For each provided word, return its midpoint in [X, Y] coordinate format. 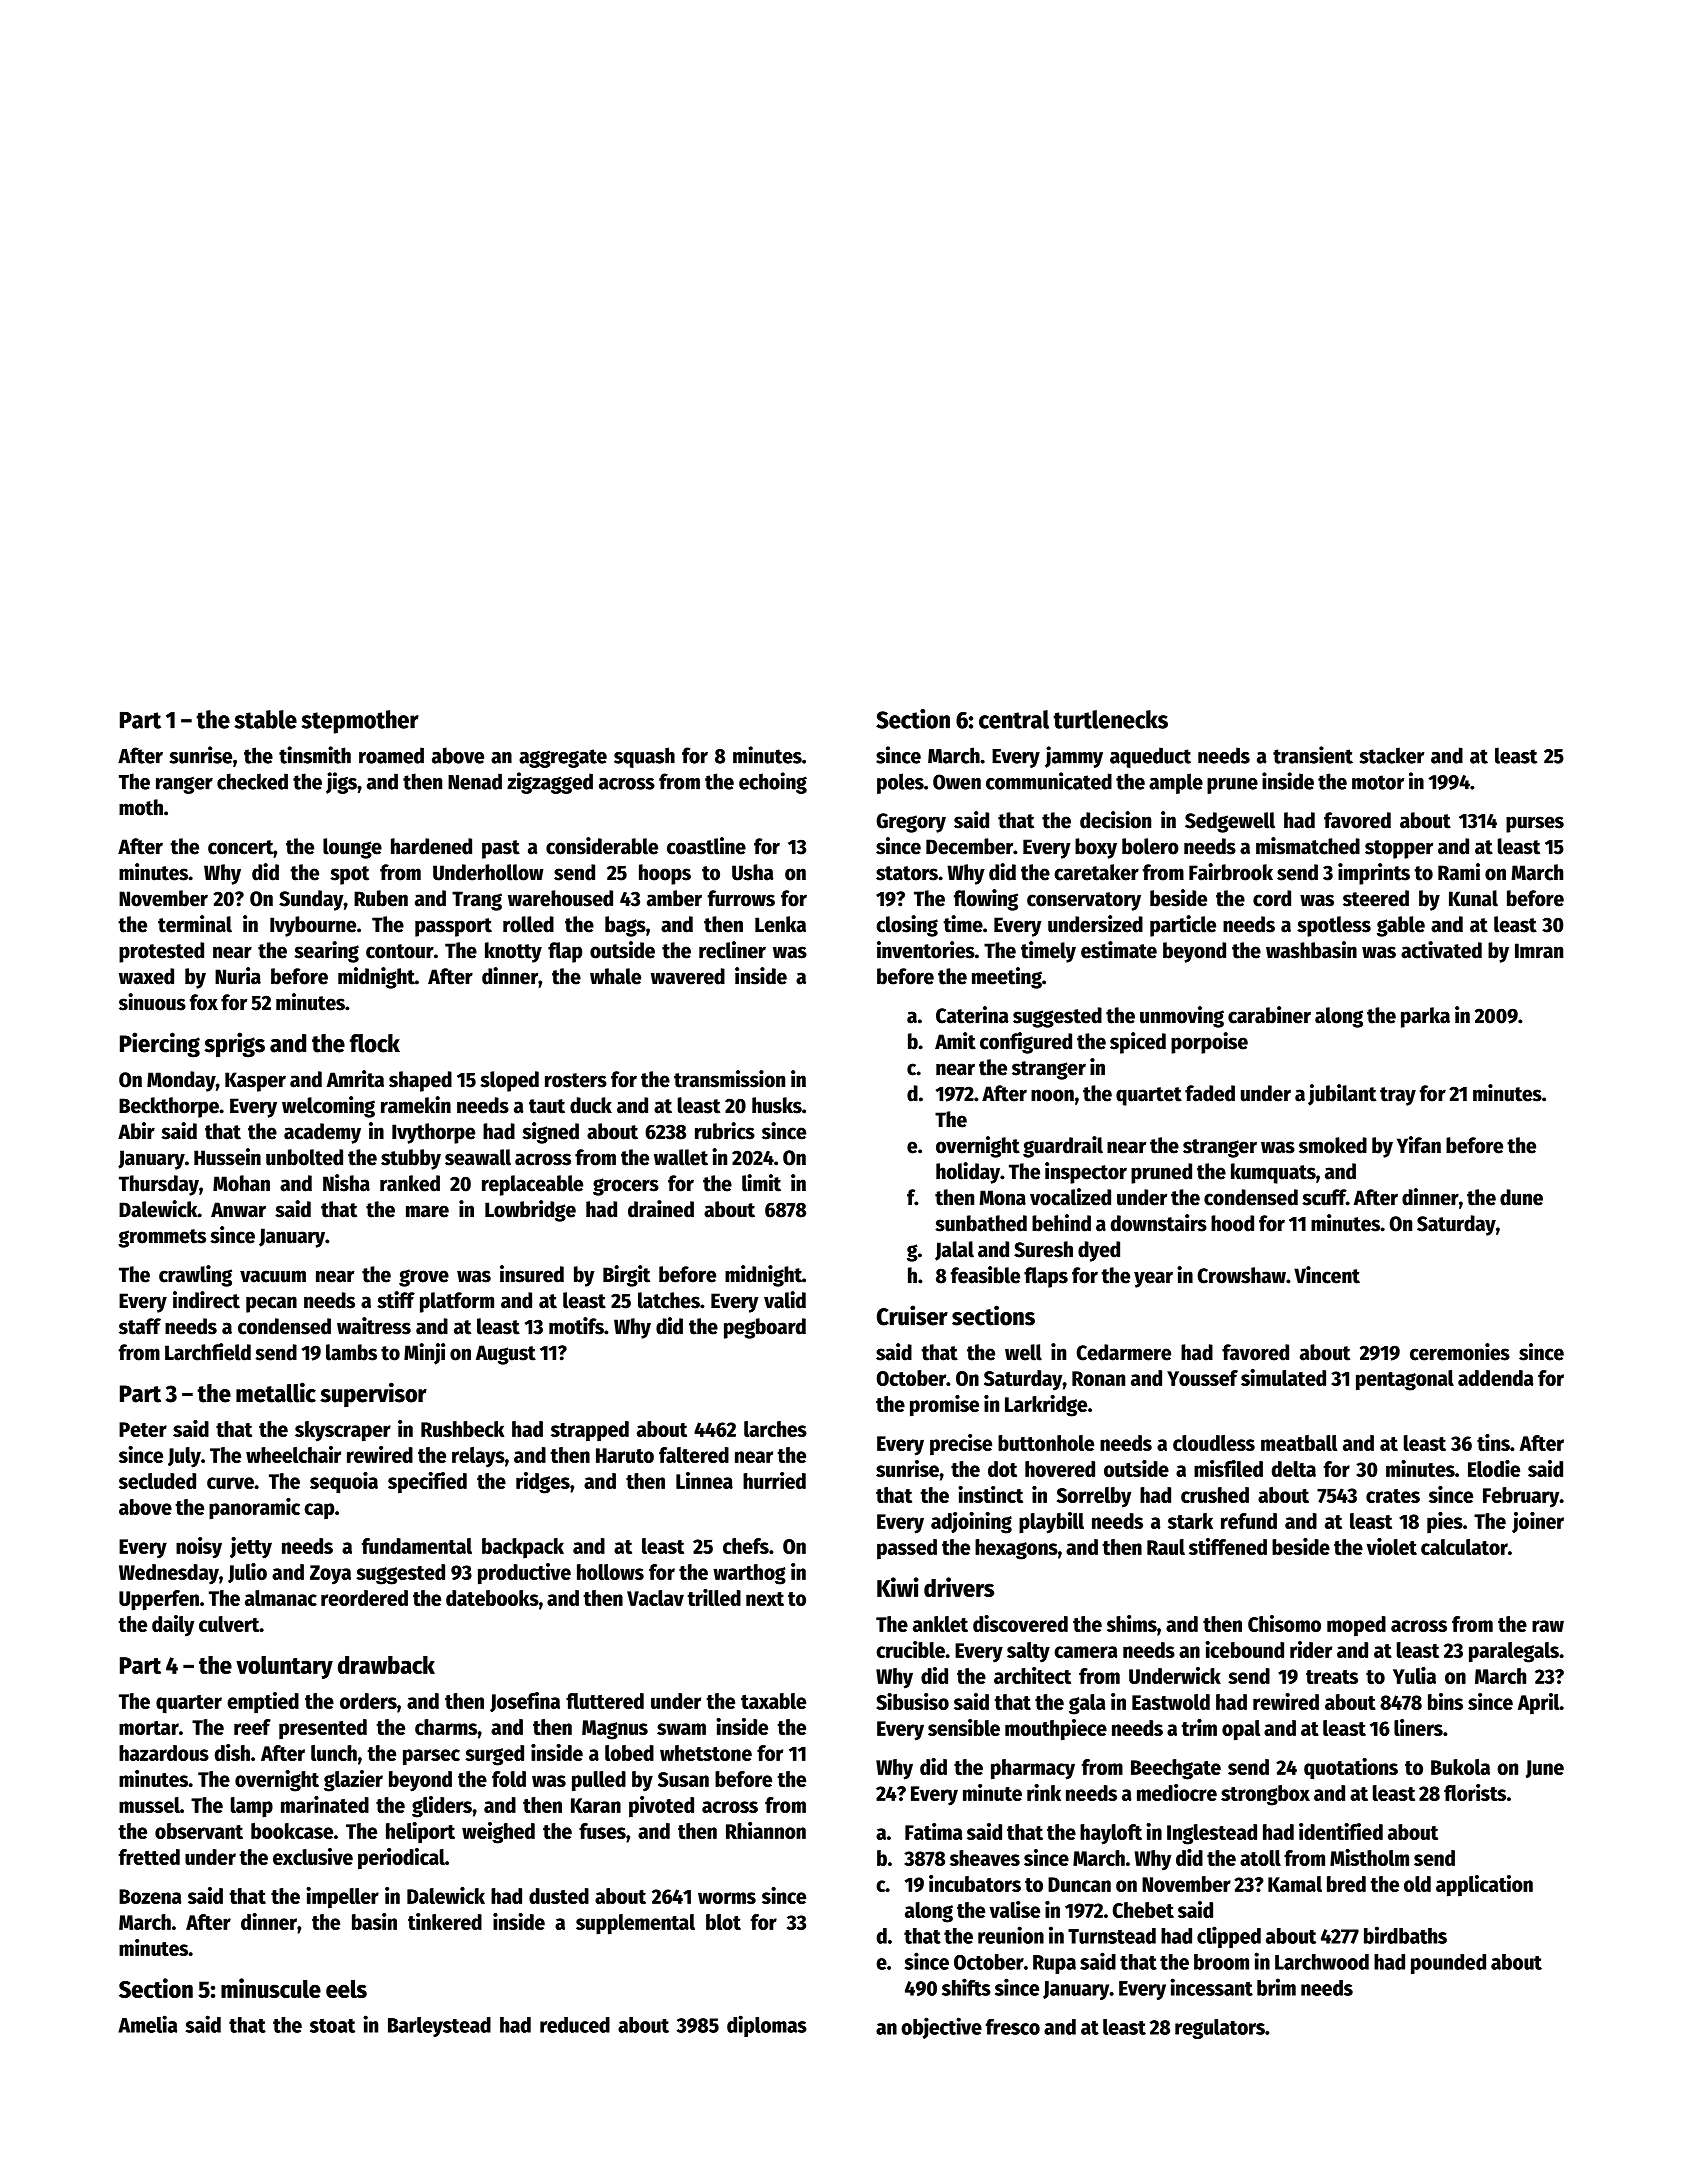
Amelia [148, 2024]
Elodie [1494, 1468]
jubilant [1342, 1095]
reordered [364, 1598]
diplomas [767, 2026]
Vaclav [655, 1598]
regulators [1220, 2029]
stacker [1392, 755]
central [1014, 719]
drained [661, 1209]
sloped [509, 1081]
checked [252, 781]
